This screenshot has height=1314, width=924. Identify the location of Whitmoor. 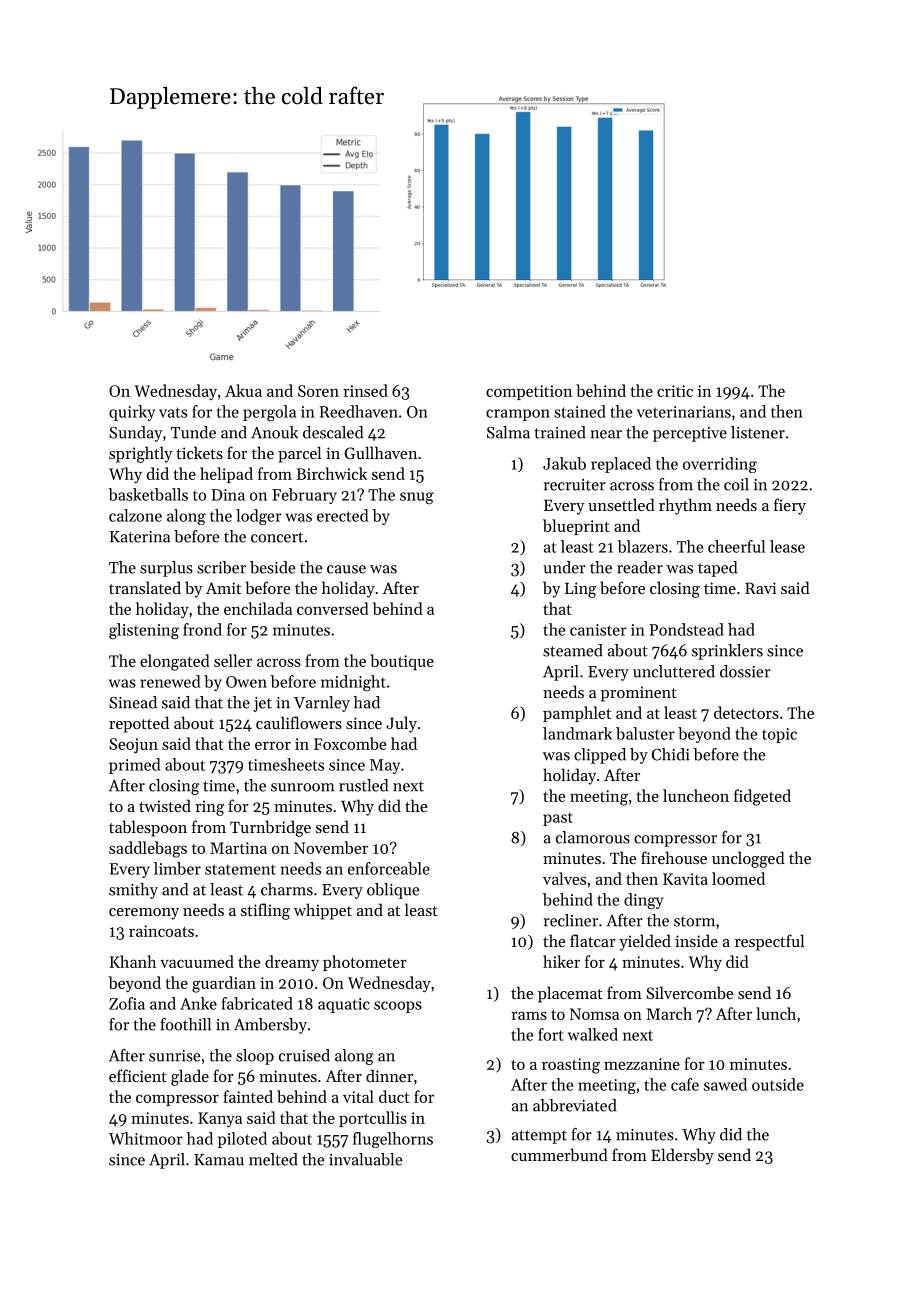
(146, 1138).
